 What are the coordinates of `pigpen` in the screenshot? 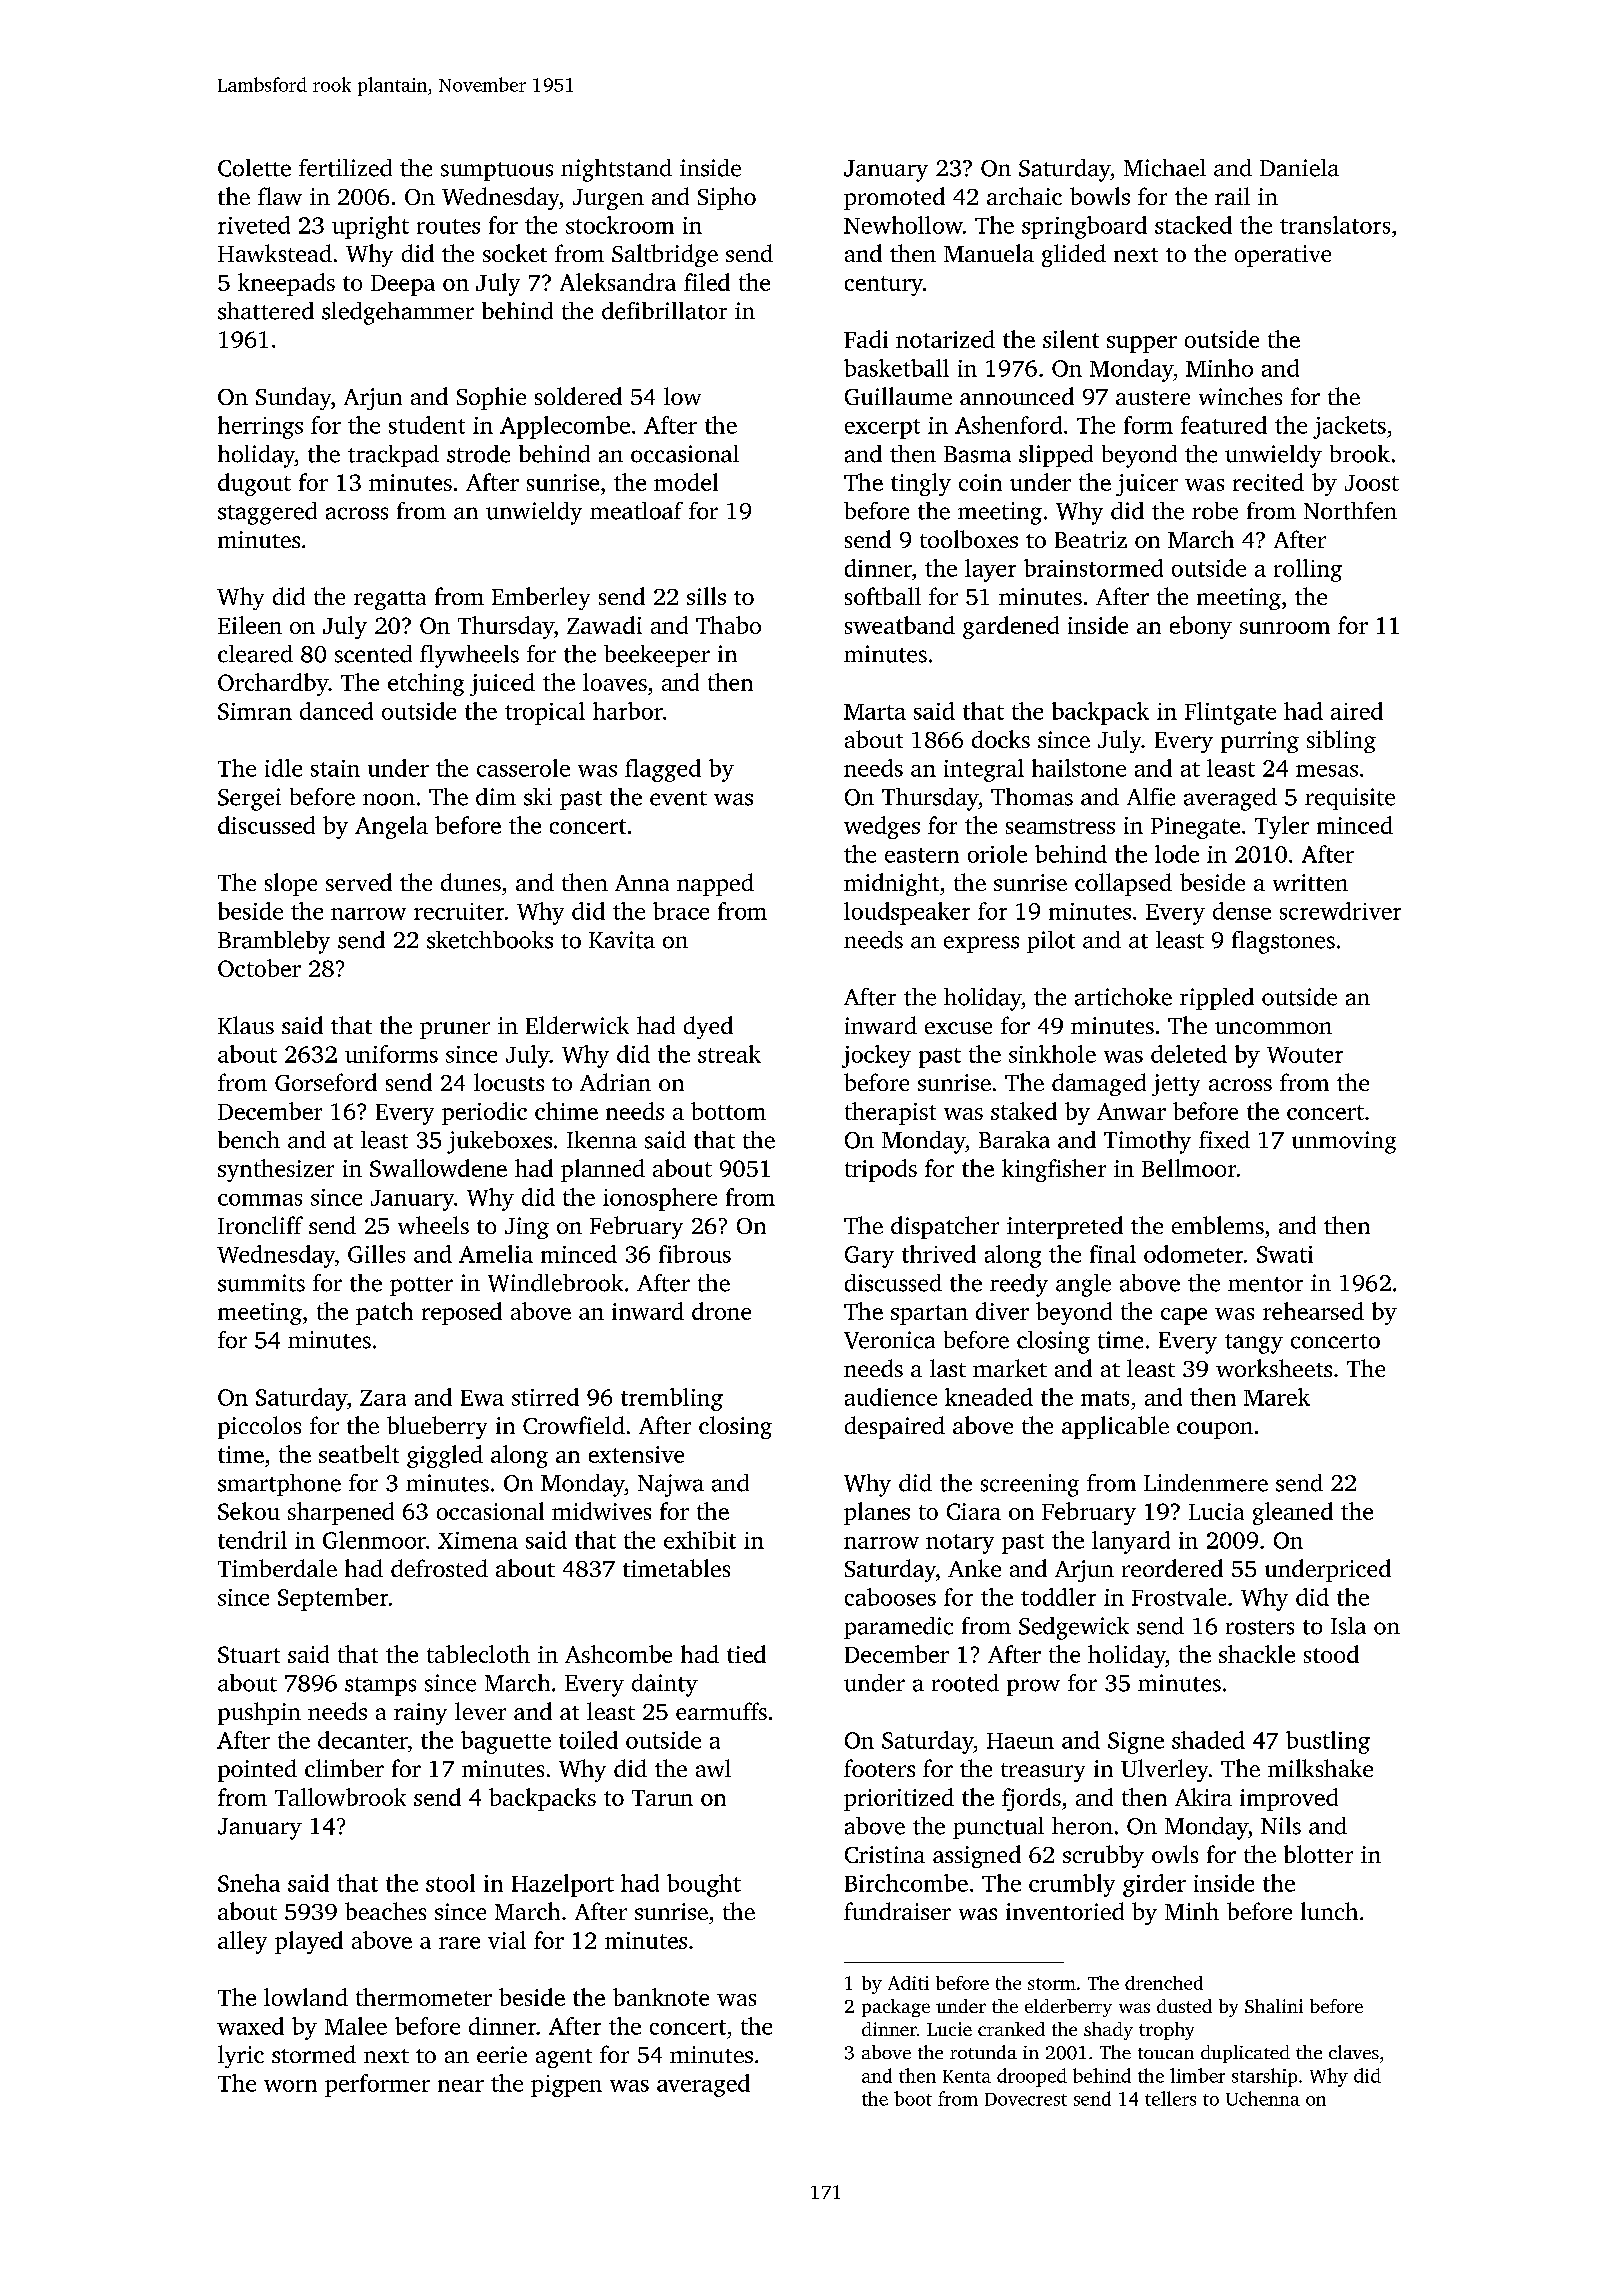 It's located at (566, 2086).
